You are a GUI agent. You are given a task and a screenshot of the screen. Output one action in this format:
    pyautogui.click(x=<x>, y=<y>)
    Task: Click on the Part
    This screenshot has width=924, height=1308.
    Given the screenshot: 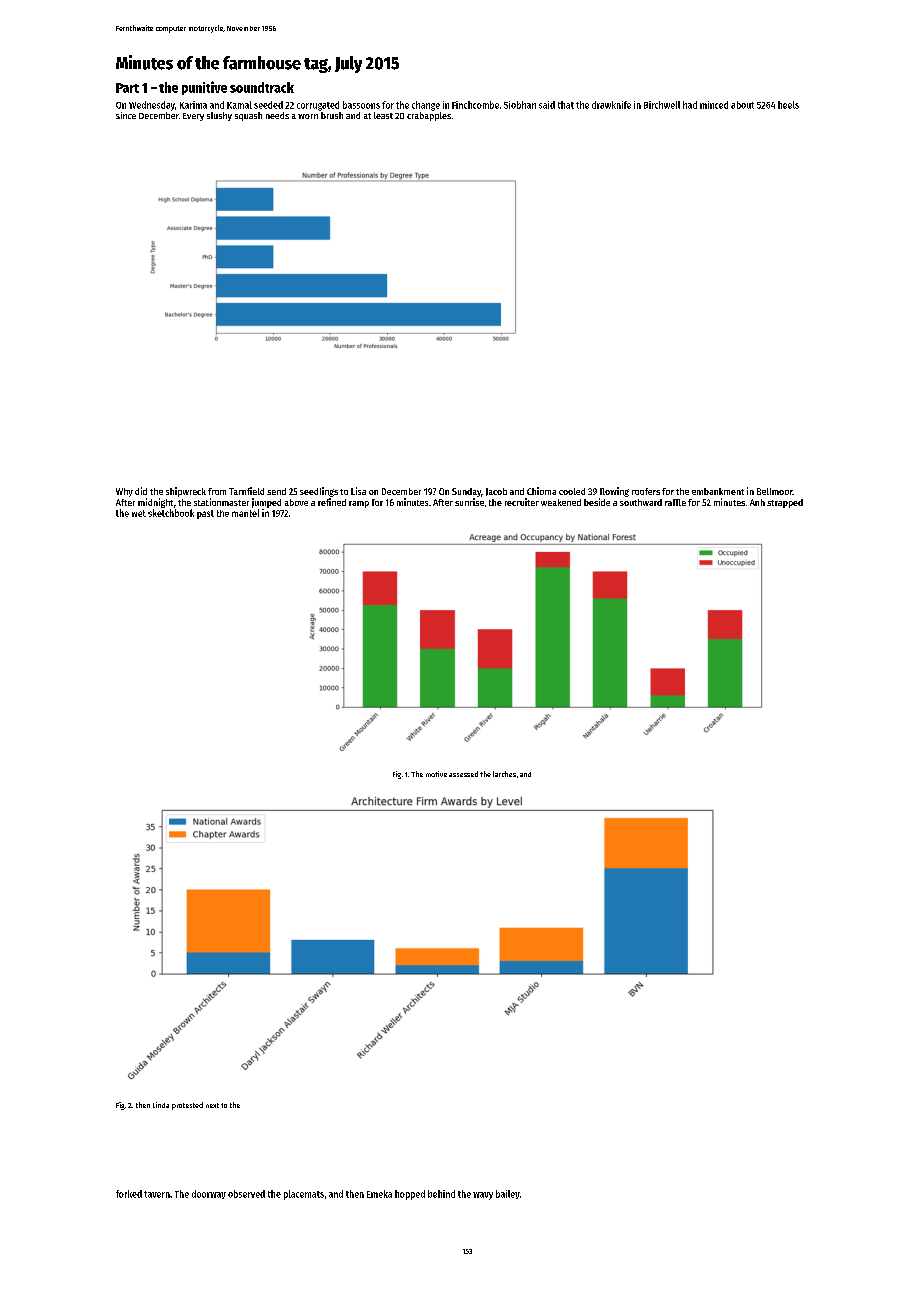 What is the action you would take?
    pyautogui.click(x=127, y=88)
